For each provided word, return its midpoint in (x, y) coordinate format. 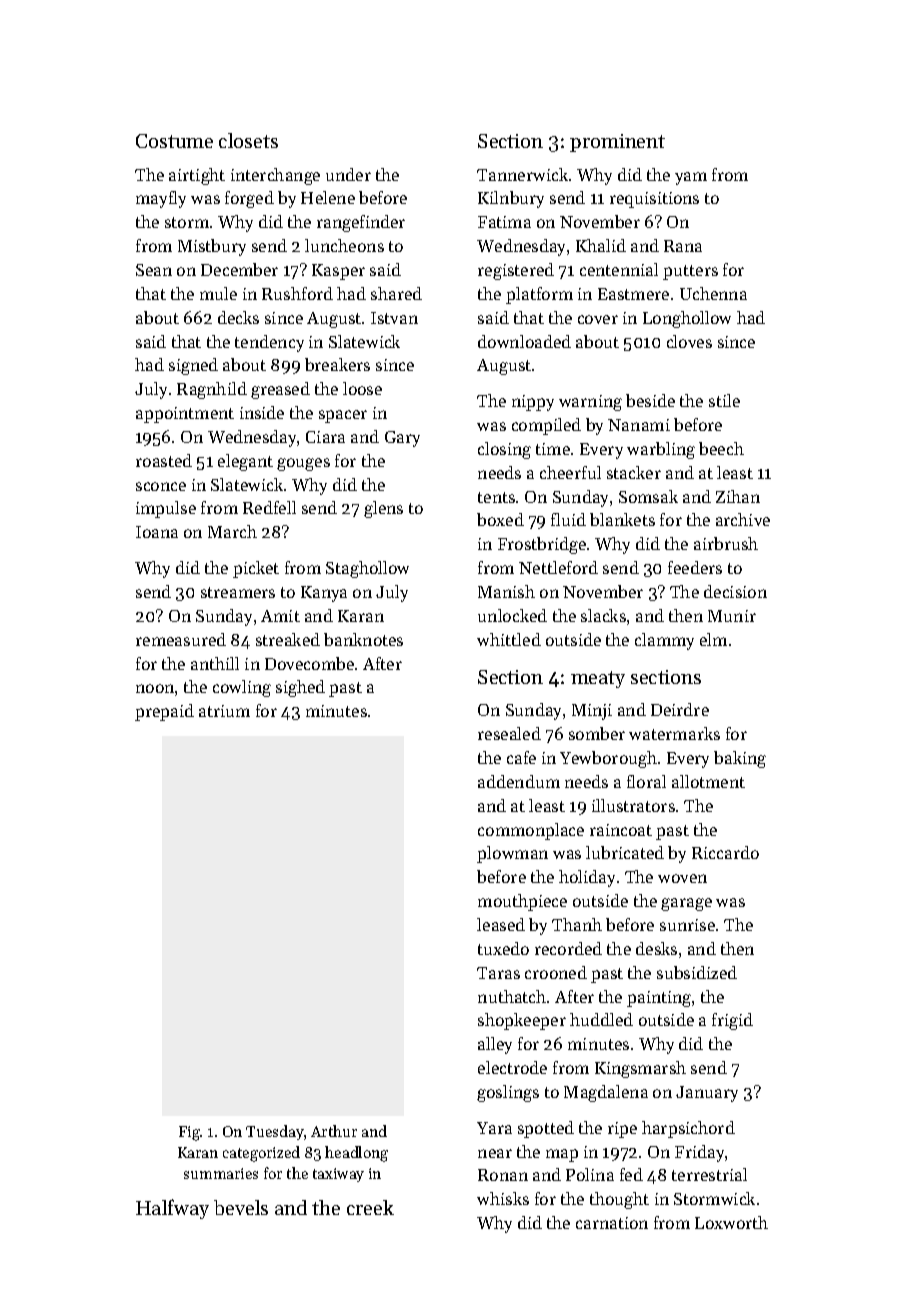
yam (691, 178)
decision (735, 591)
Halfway (172, 1209)
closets (248, 140)
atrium (224, 711)
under (348, 174)
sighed (300, 688)
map (562, 1155)
